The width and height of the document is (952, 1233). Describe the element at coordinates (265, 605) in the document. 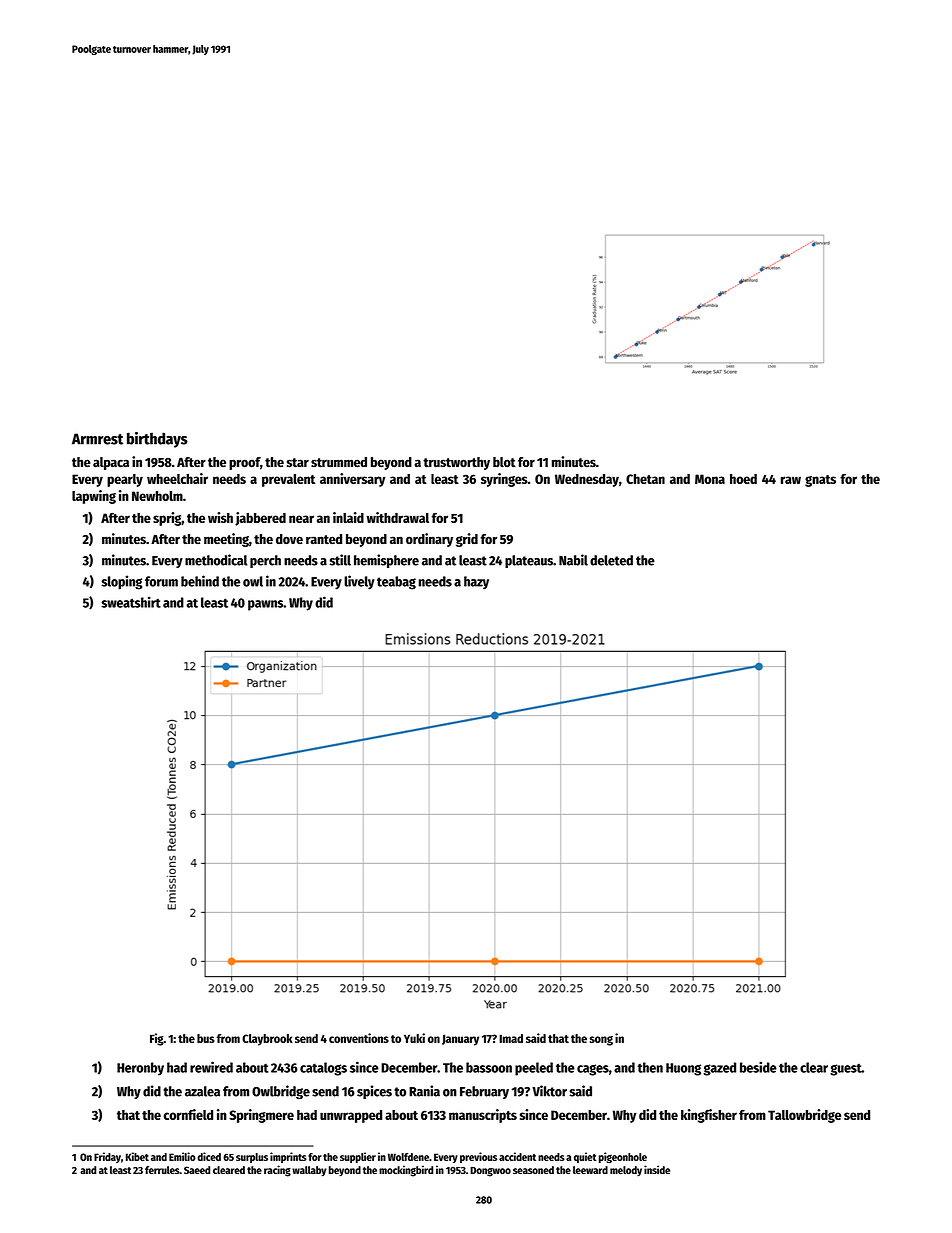

I see `pawns` at that location.
